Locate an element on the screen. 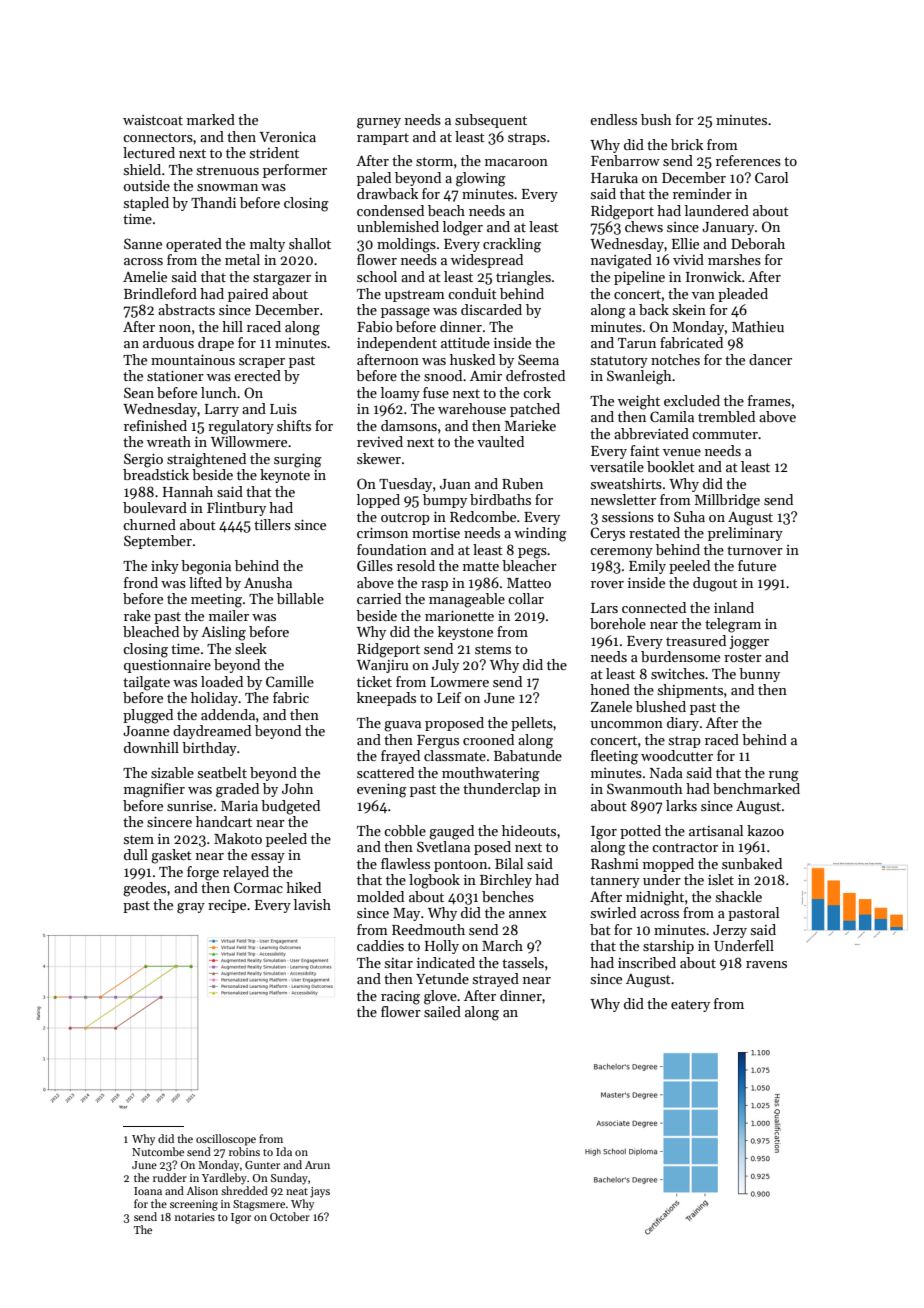 This screenshot has width=924, height=1308. billable is located at coordinates (300, 598).
